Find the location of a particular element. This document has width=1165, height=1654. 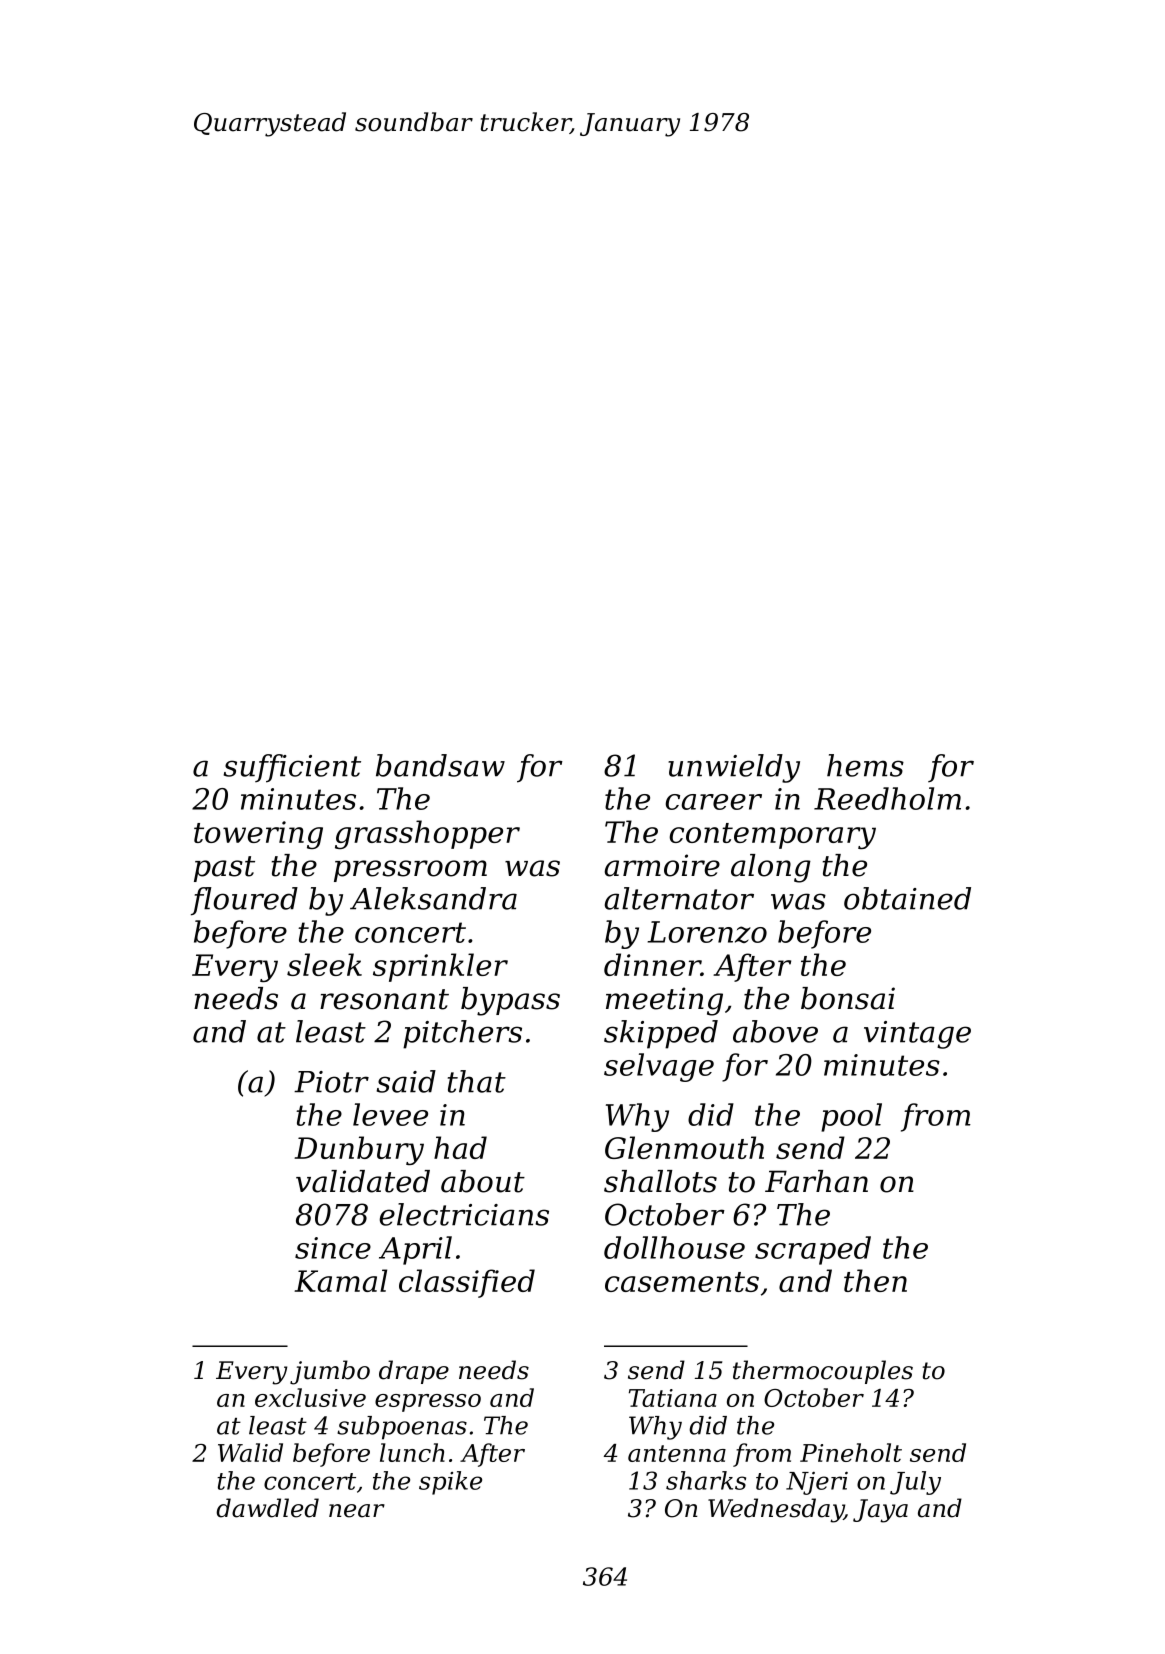

Piotr is located at coordinates (331, 1082).
